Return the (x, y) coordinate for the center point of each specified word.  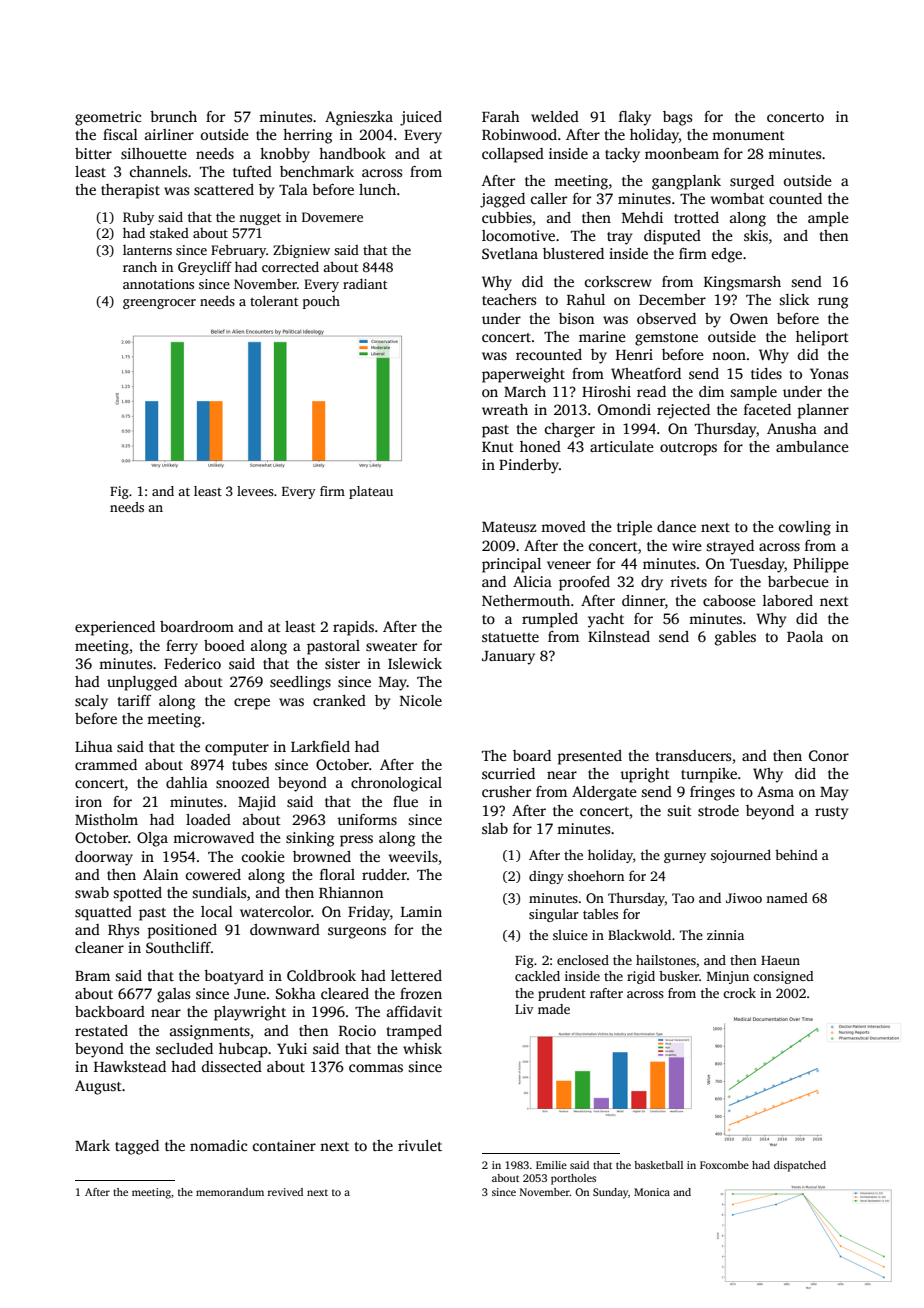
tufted (252, 171)
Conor (829, 755)
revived (285, 1192)
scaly (91, 702)
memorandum (230, 1192)
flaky (635, 118)
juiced (421, 118)
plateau (371, 492)
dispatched (800, 1166)
